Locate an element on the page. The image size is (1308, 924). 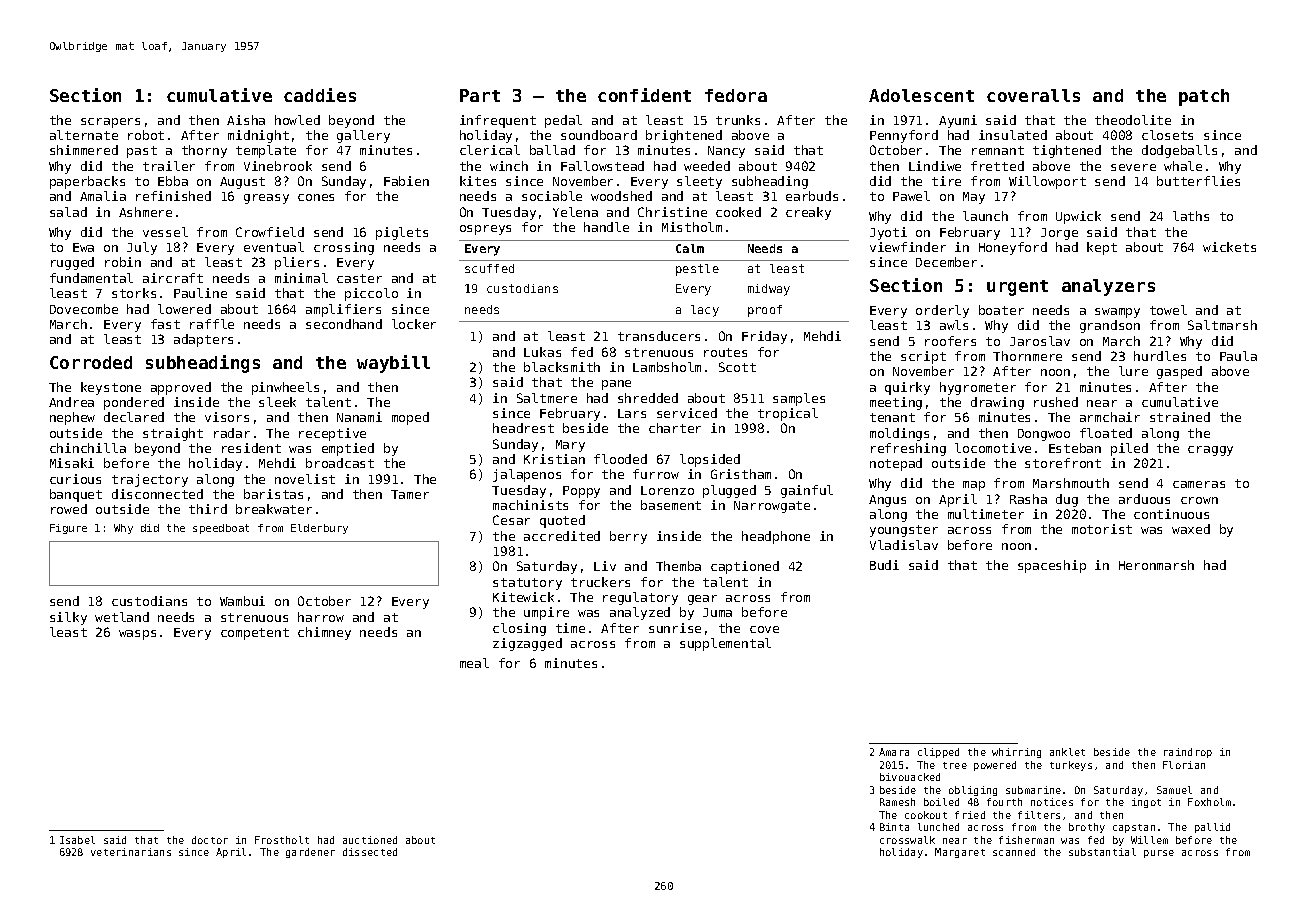
spaceship is located at coordinates (1052, 566).
